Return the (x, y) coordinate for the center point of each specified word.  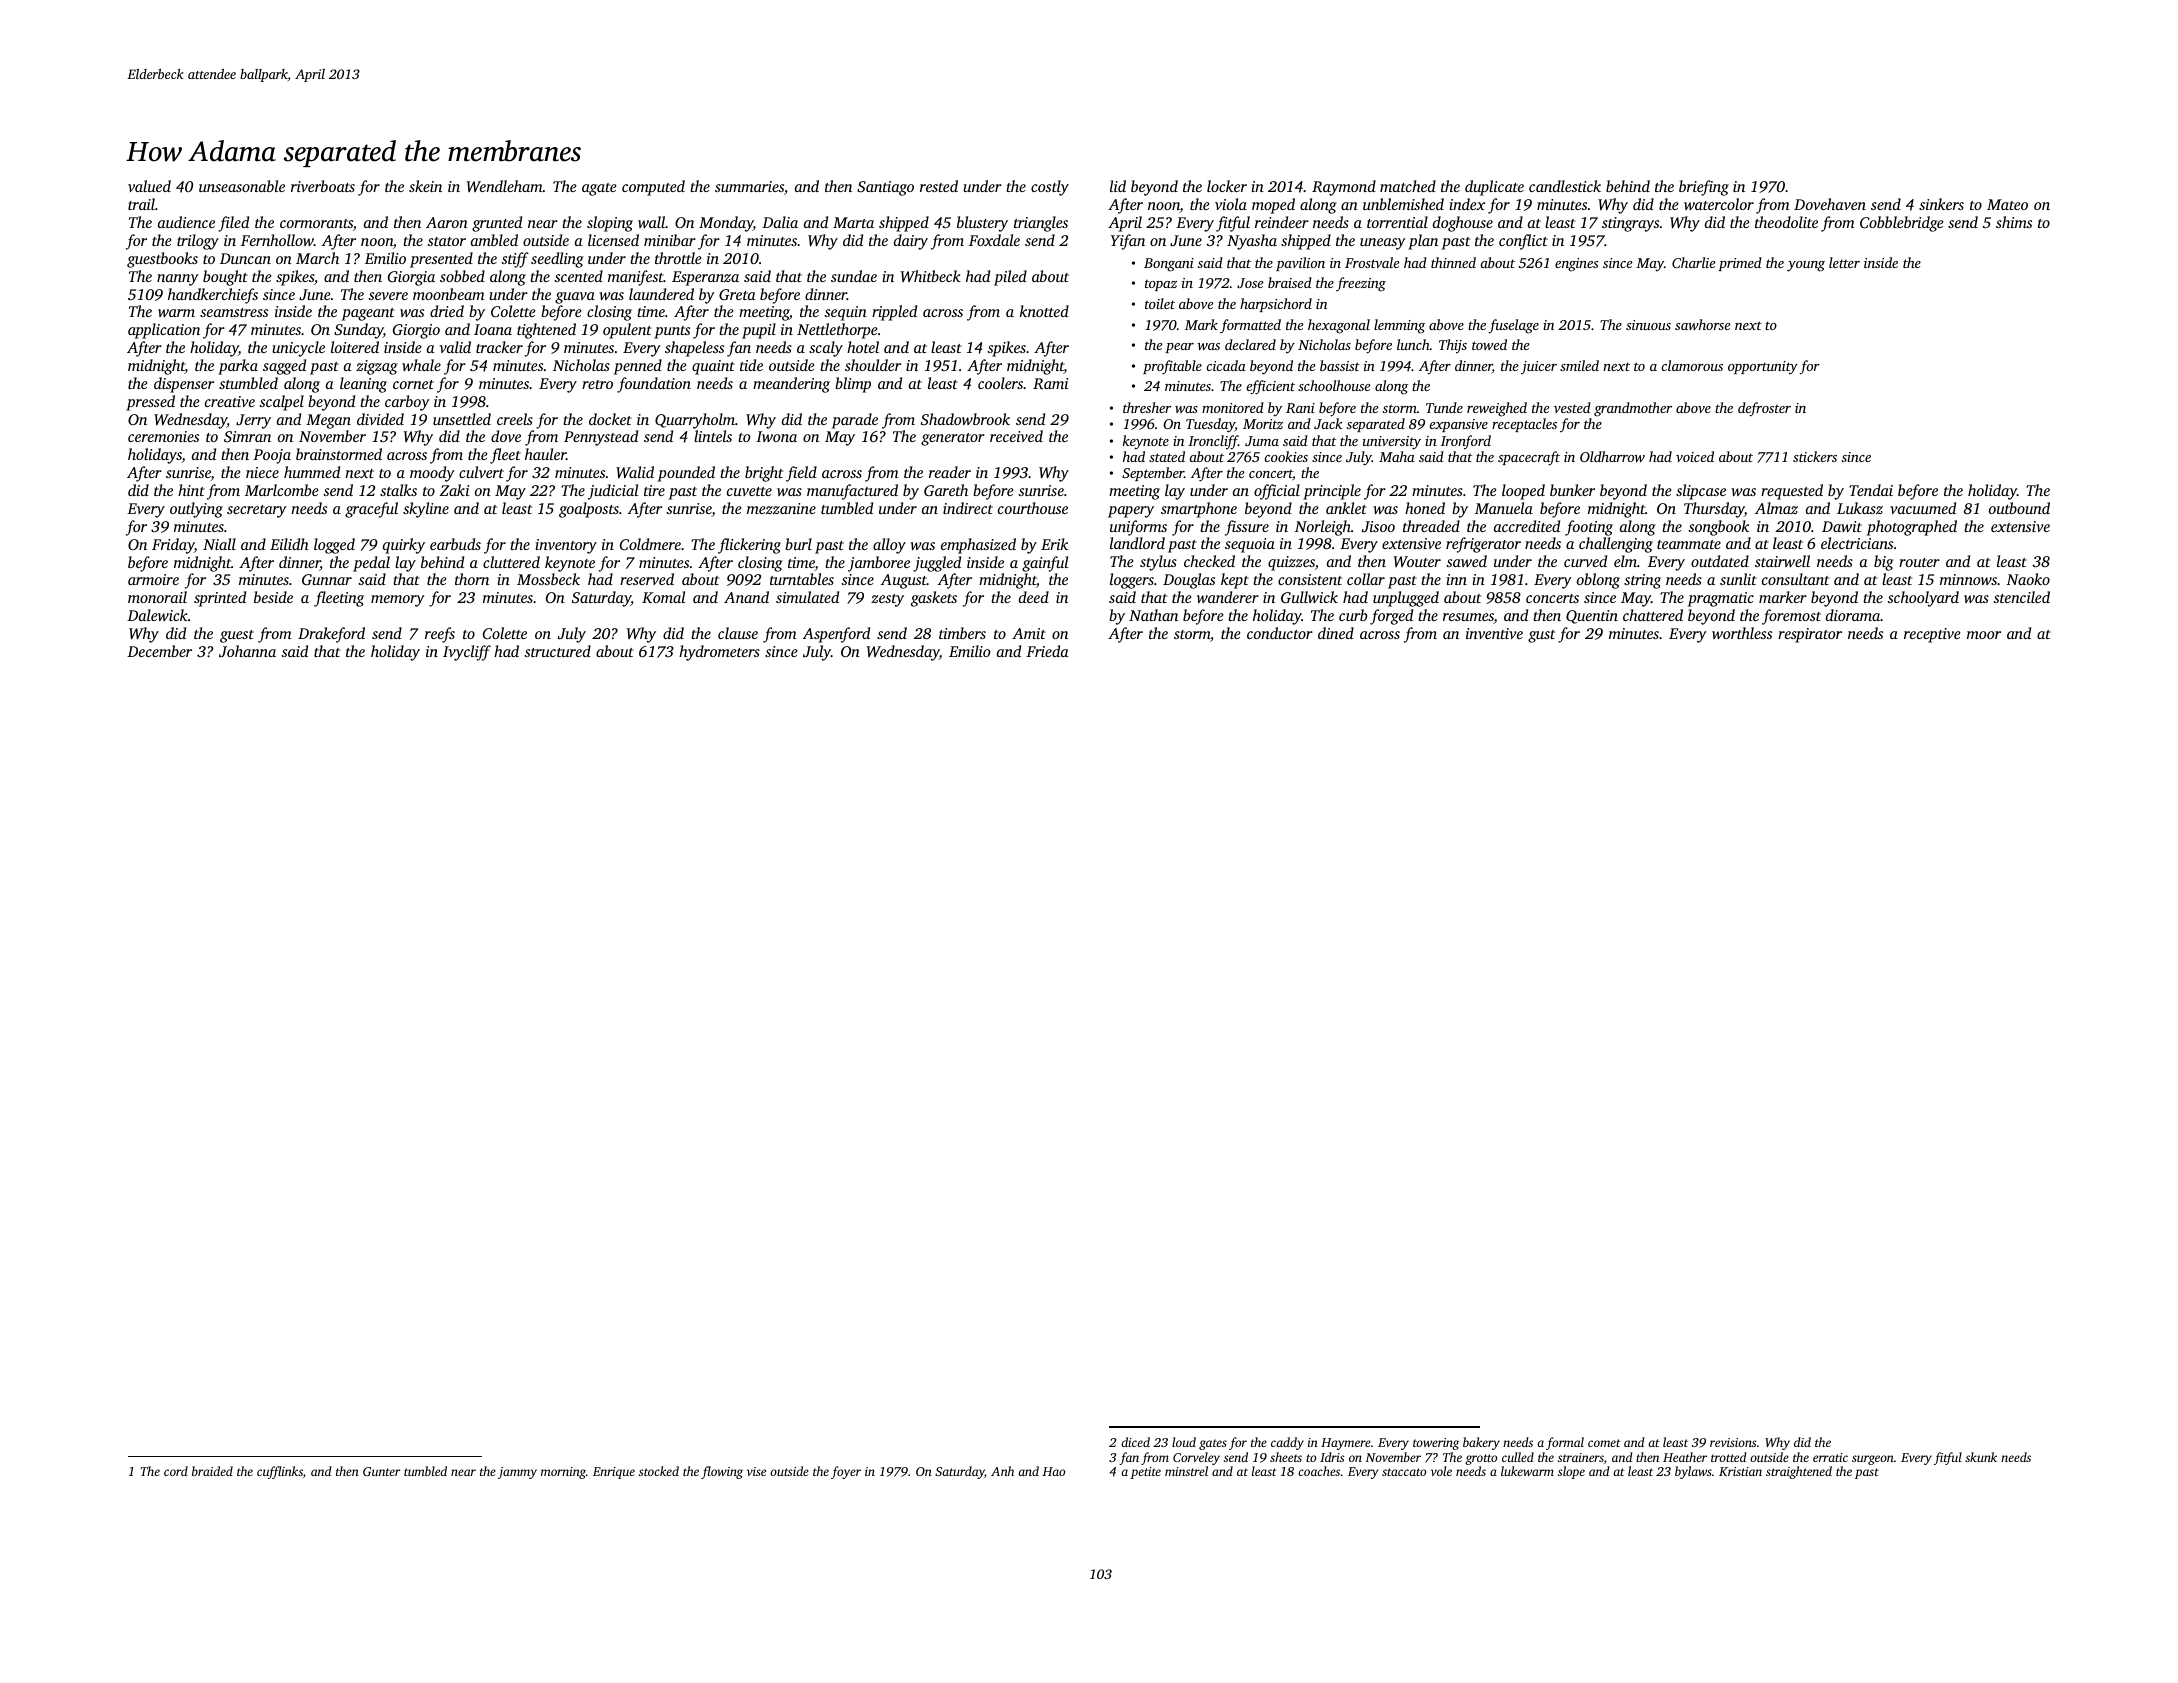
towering (1436, 1444)
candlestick (1565, 186)
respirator (1810, 635)
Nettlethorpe (837, 331)
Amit (1029, 633)
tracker (499, 347)
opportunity (1763, 368)
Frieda (1047, 651)
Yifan (1127, 242)
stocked (659, 1471)
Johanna (247, 651)
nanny (178, 280)
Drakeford (331, 635)
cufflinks (280, 1472)
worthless (1742, 633)
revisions (1733, 1442)
